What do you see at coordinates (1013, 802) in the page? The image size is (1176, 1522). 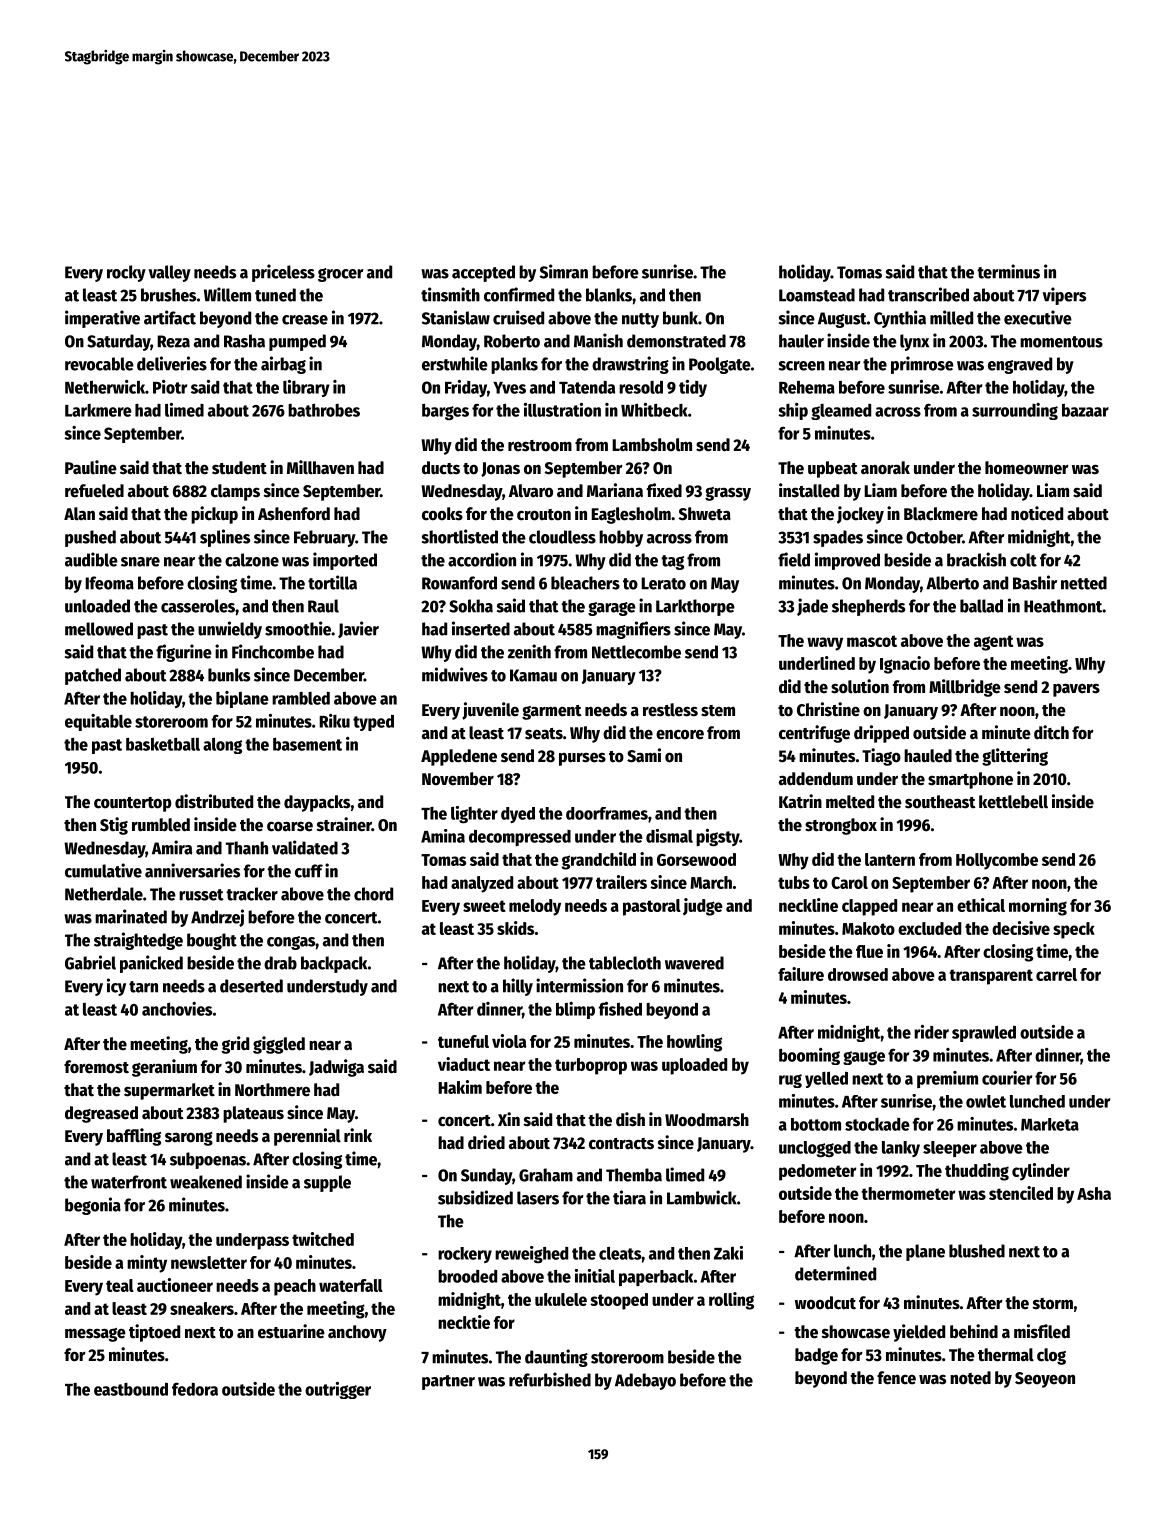 I see `kettlebell` at bounding box center [1013, 802].
